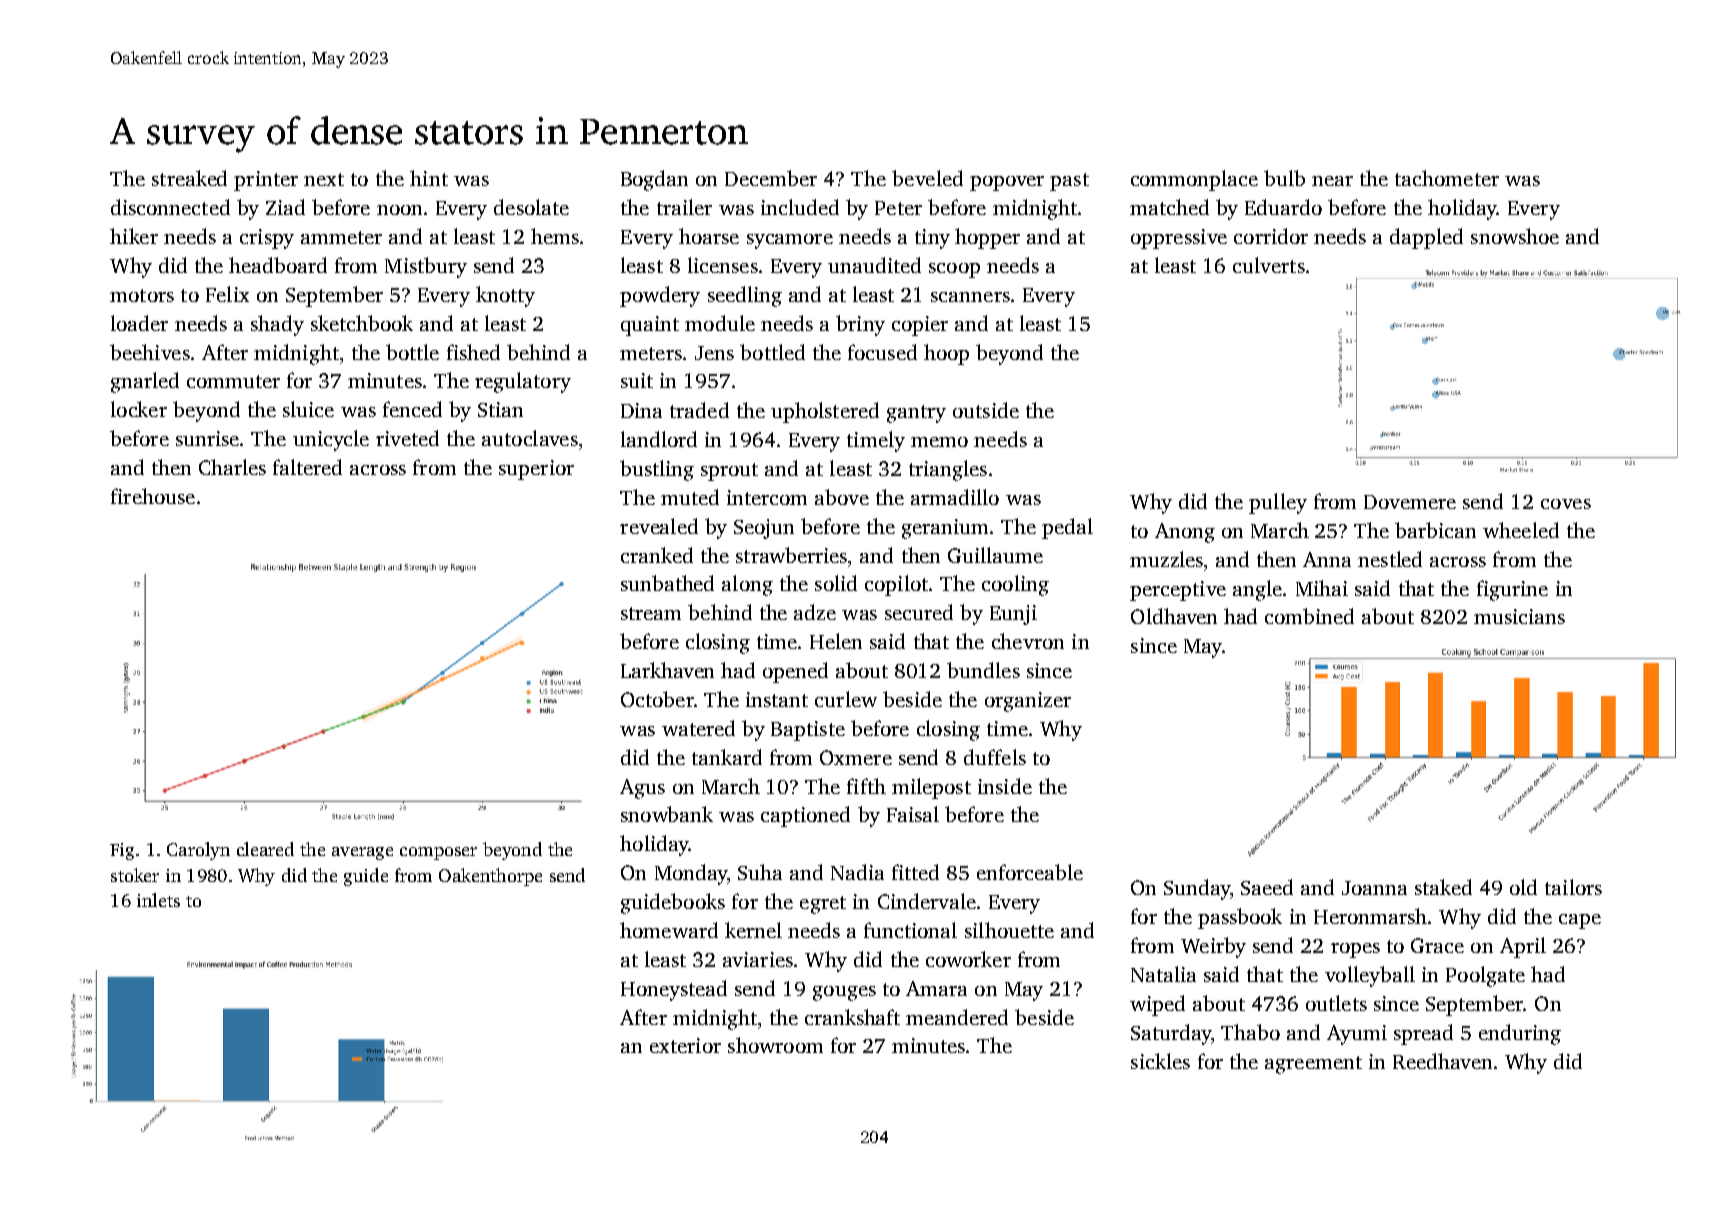 Image resolution: width=1719 pixels, height=1215 pixels. I want to click on duffels, so click(995, 757).
